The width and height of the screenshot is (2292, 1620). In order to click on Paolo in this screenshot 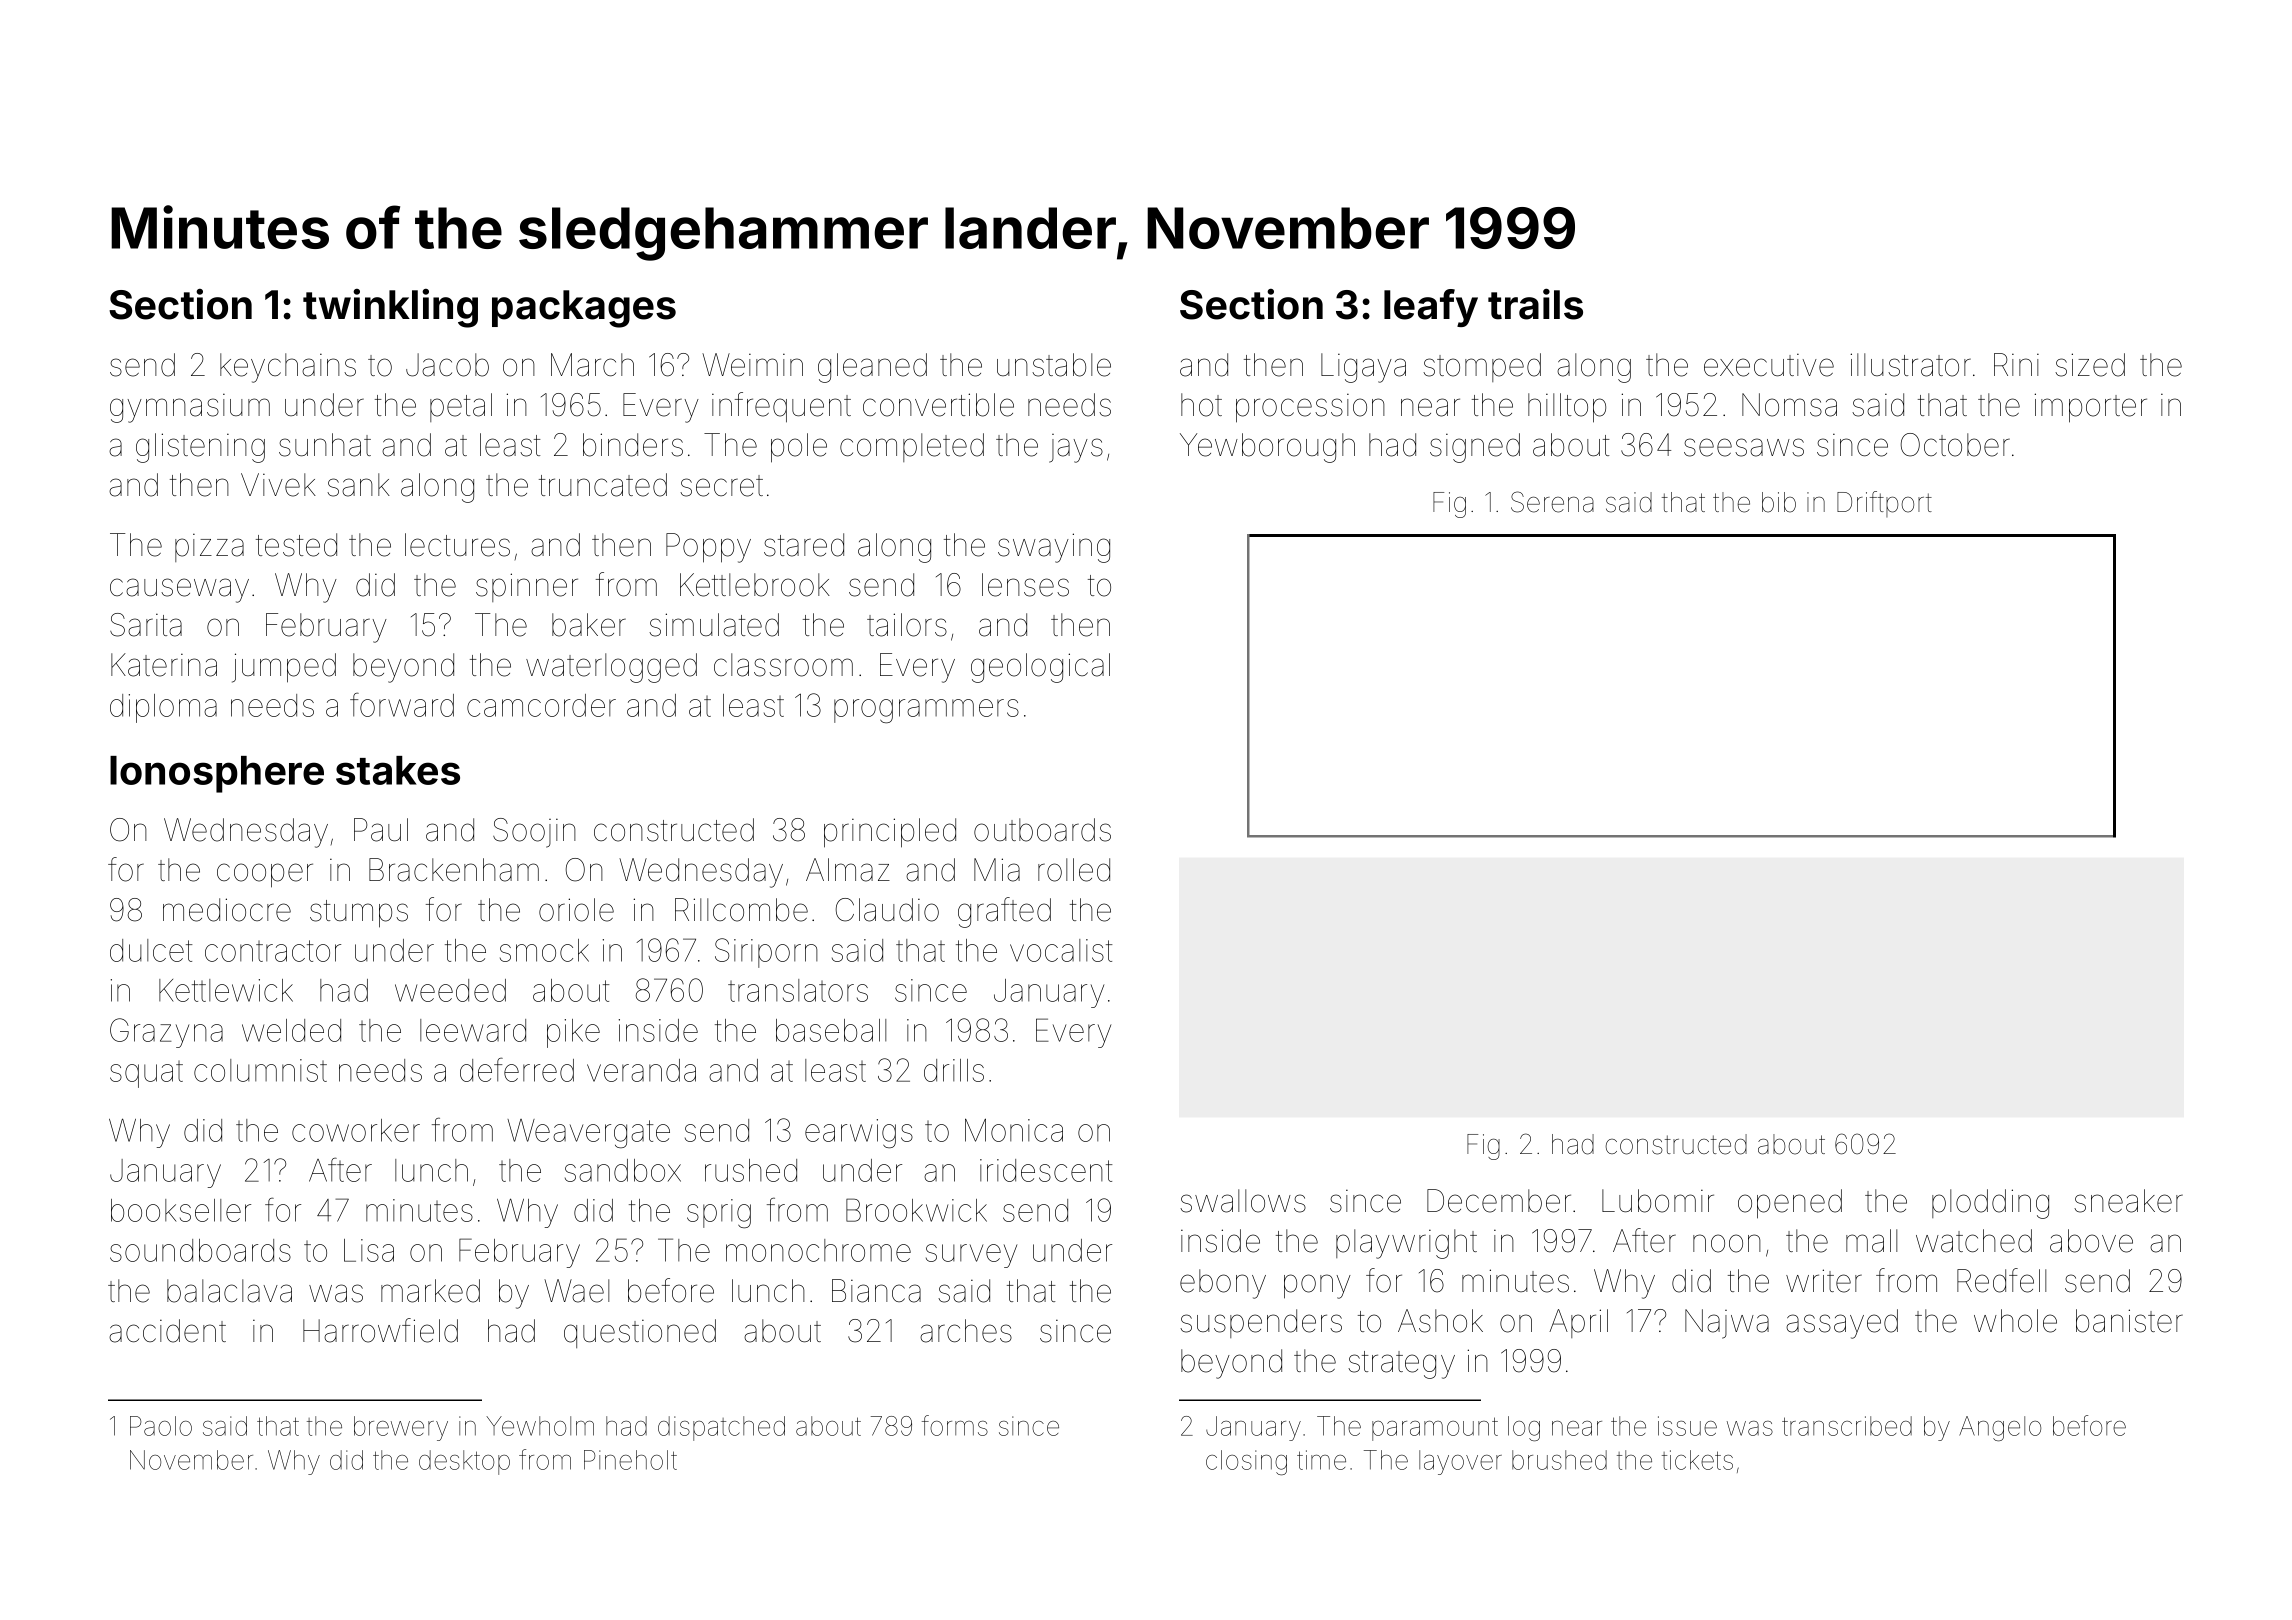, I will do `click(161, 1426)`.
